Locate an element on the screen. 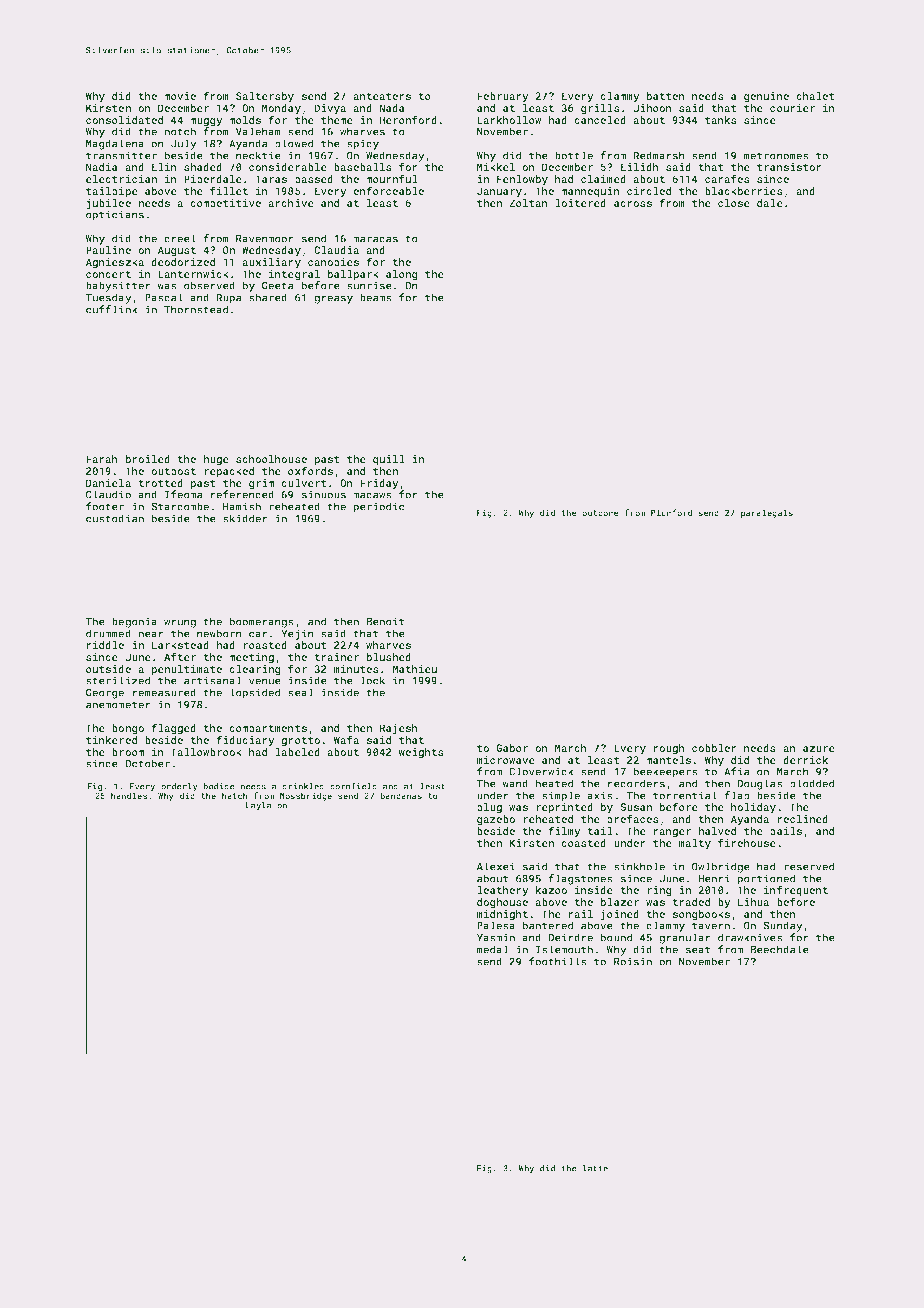  Pauline is located at coordinates (108, 250).
